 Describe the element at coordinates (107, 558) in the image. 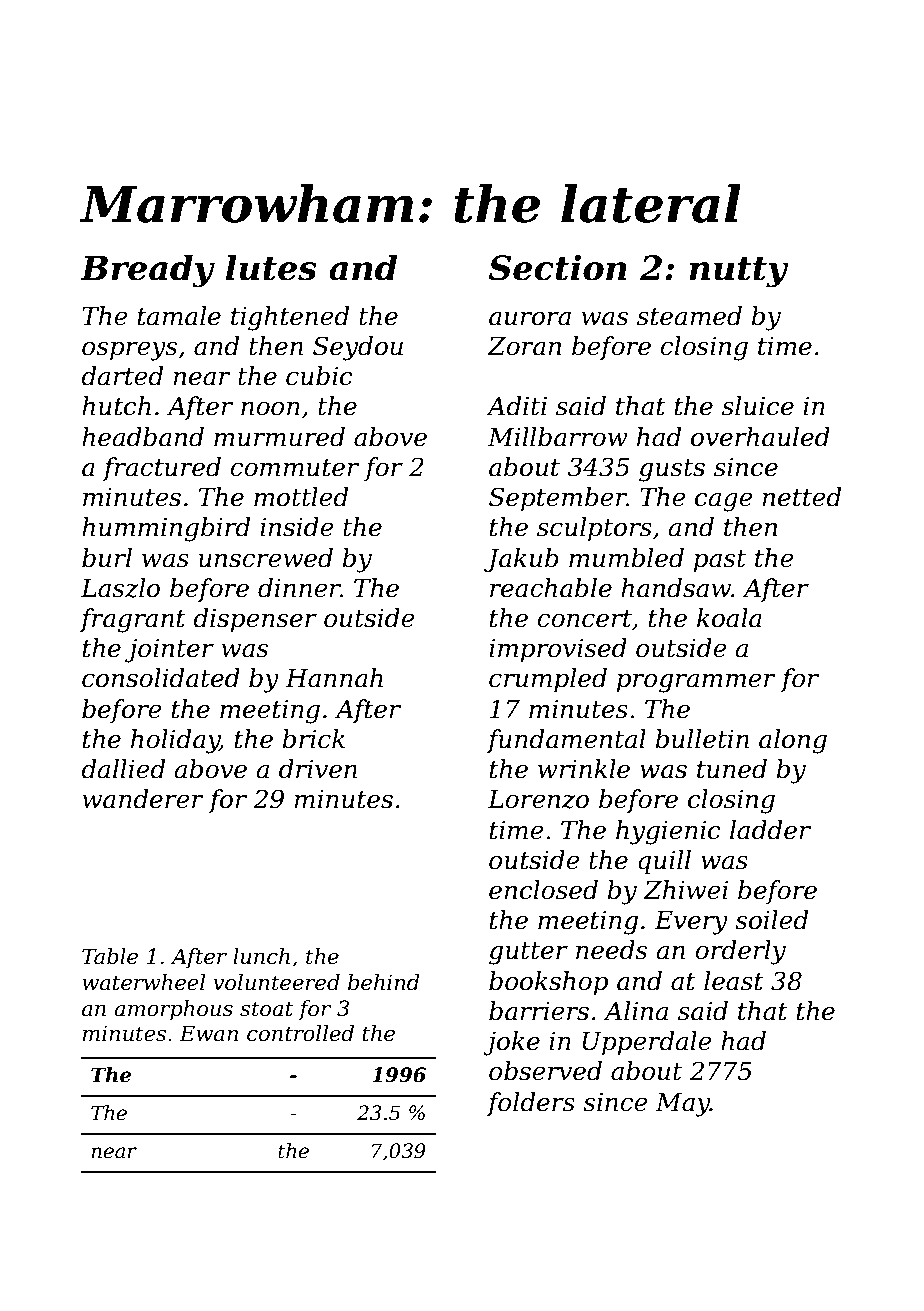

I see `burl` at that location.
